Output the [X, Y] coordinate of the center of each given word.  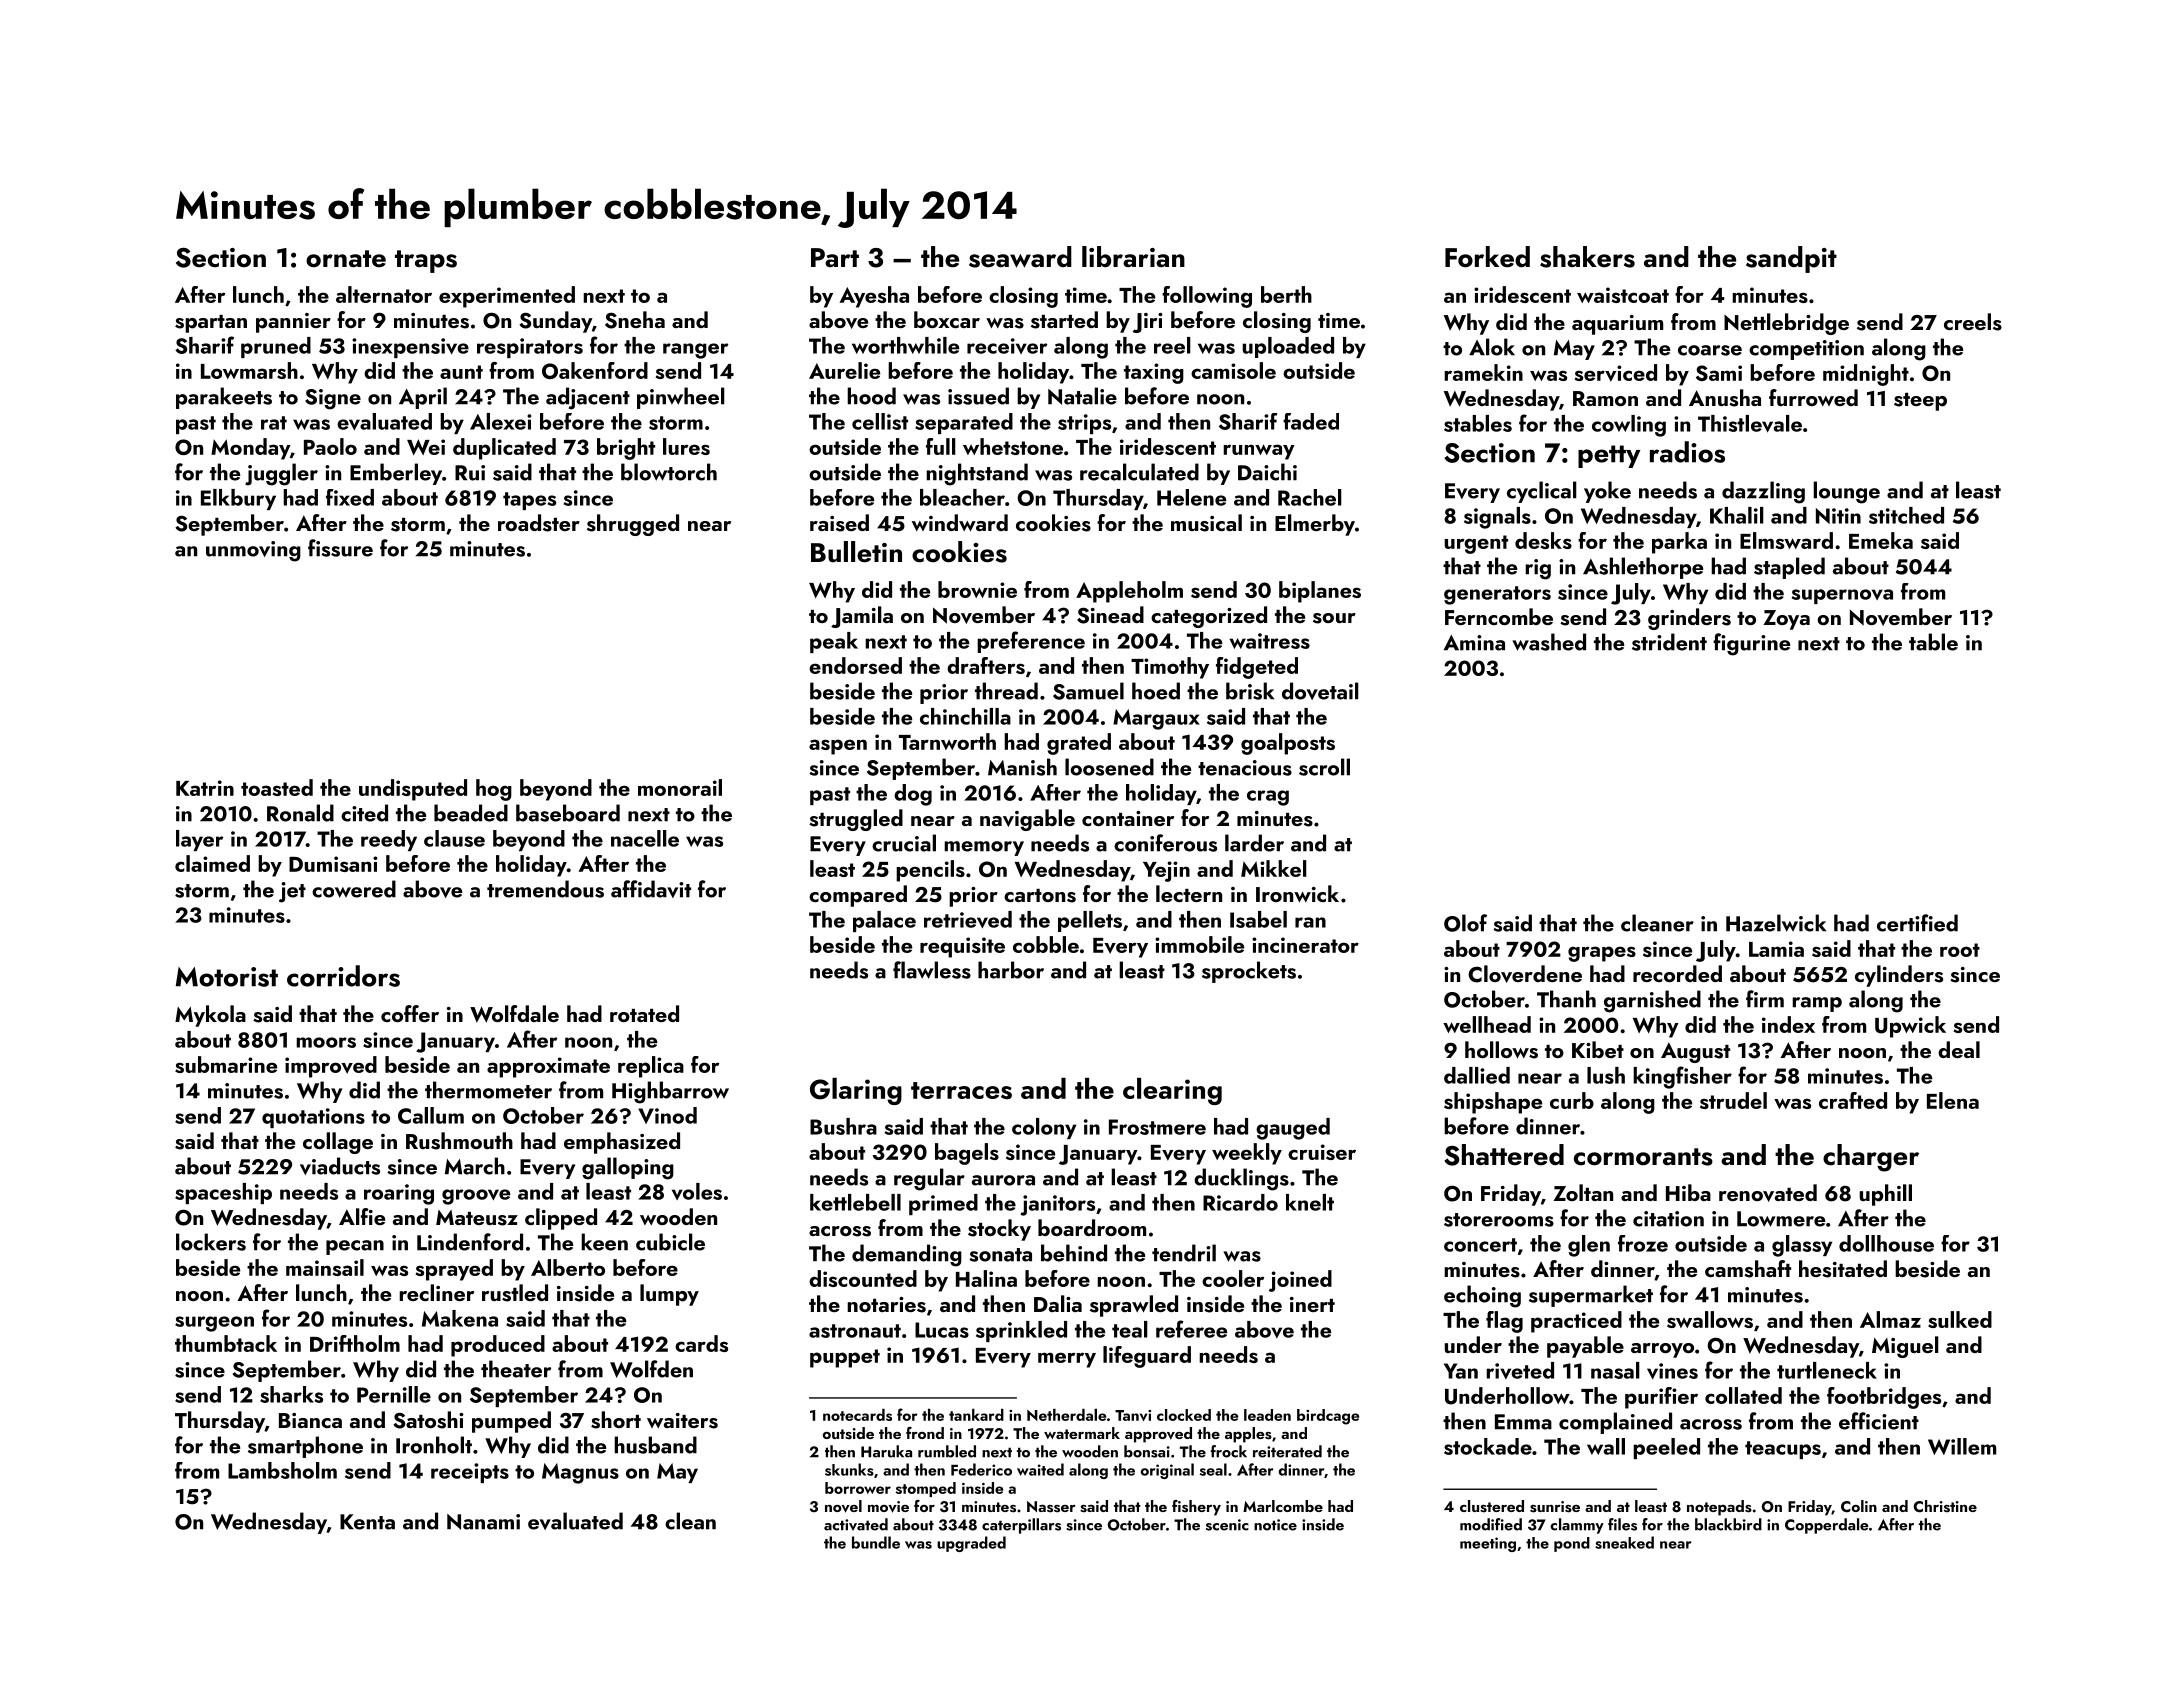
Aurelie [844, 370]
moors [326, 1042]
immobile [1199, 944]
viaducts [340, 1166]
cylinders [1899, 976]
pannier [293, 323]
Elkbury [238, 499]
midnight [1866, 375]
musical [1206, 523]
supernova [1842, 596]
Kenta [367, 1522]
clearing [1172, 1091]
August [1695, 1052]
